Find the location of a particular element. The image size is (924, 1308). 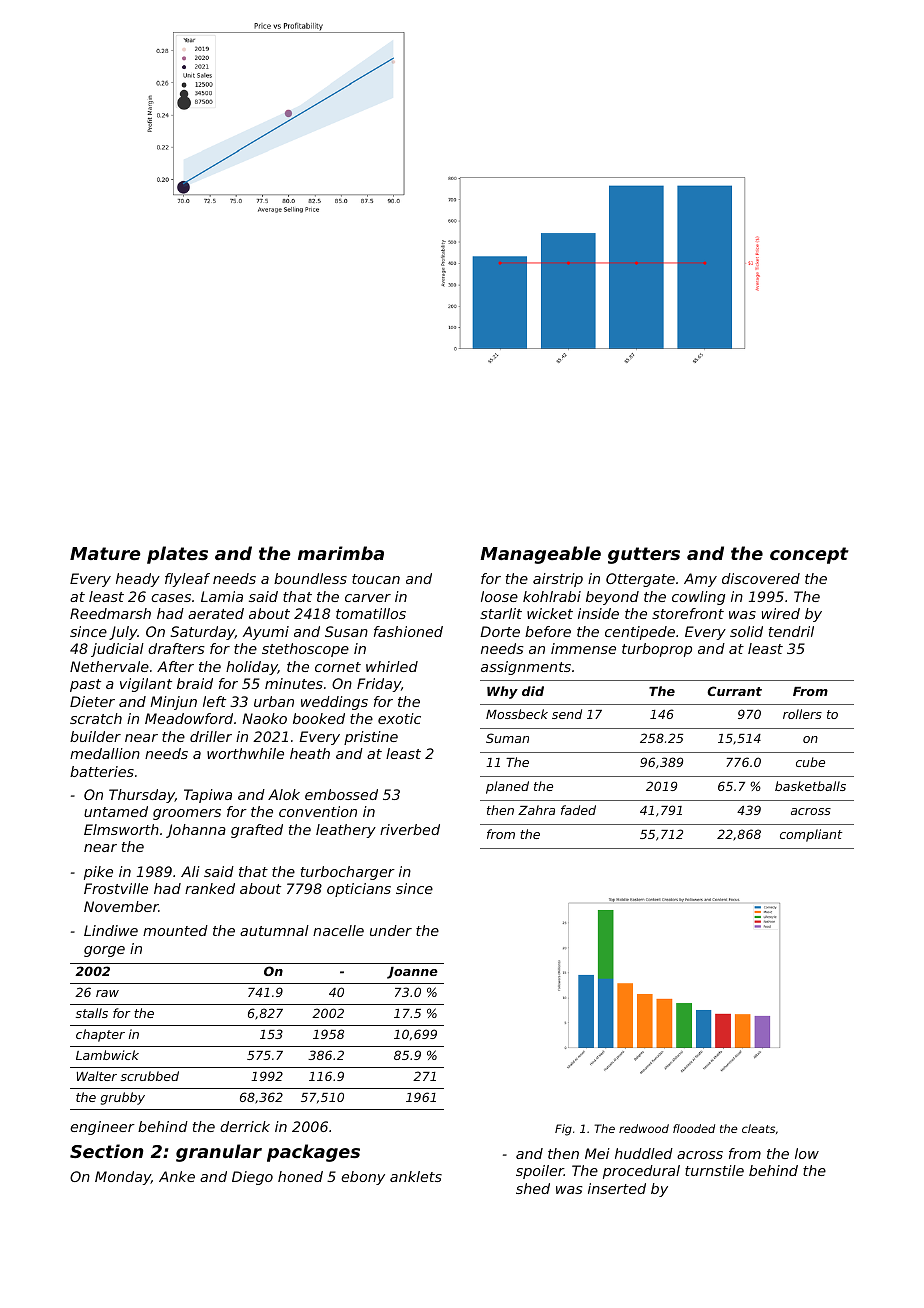

inserted is located at coordinates (617, 1188).
